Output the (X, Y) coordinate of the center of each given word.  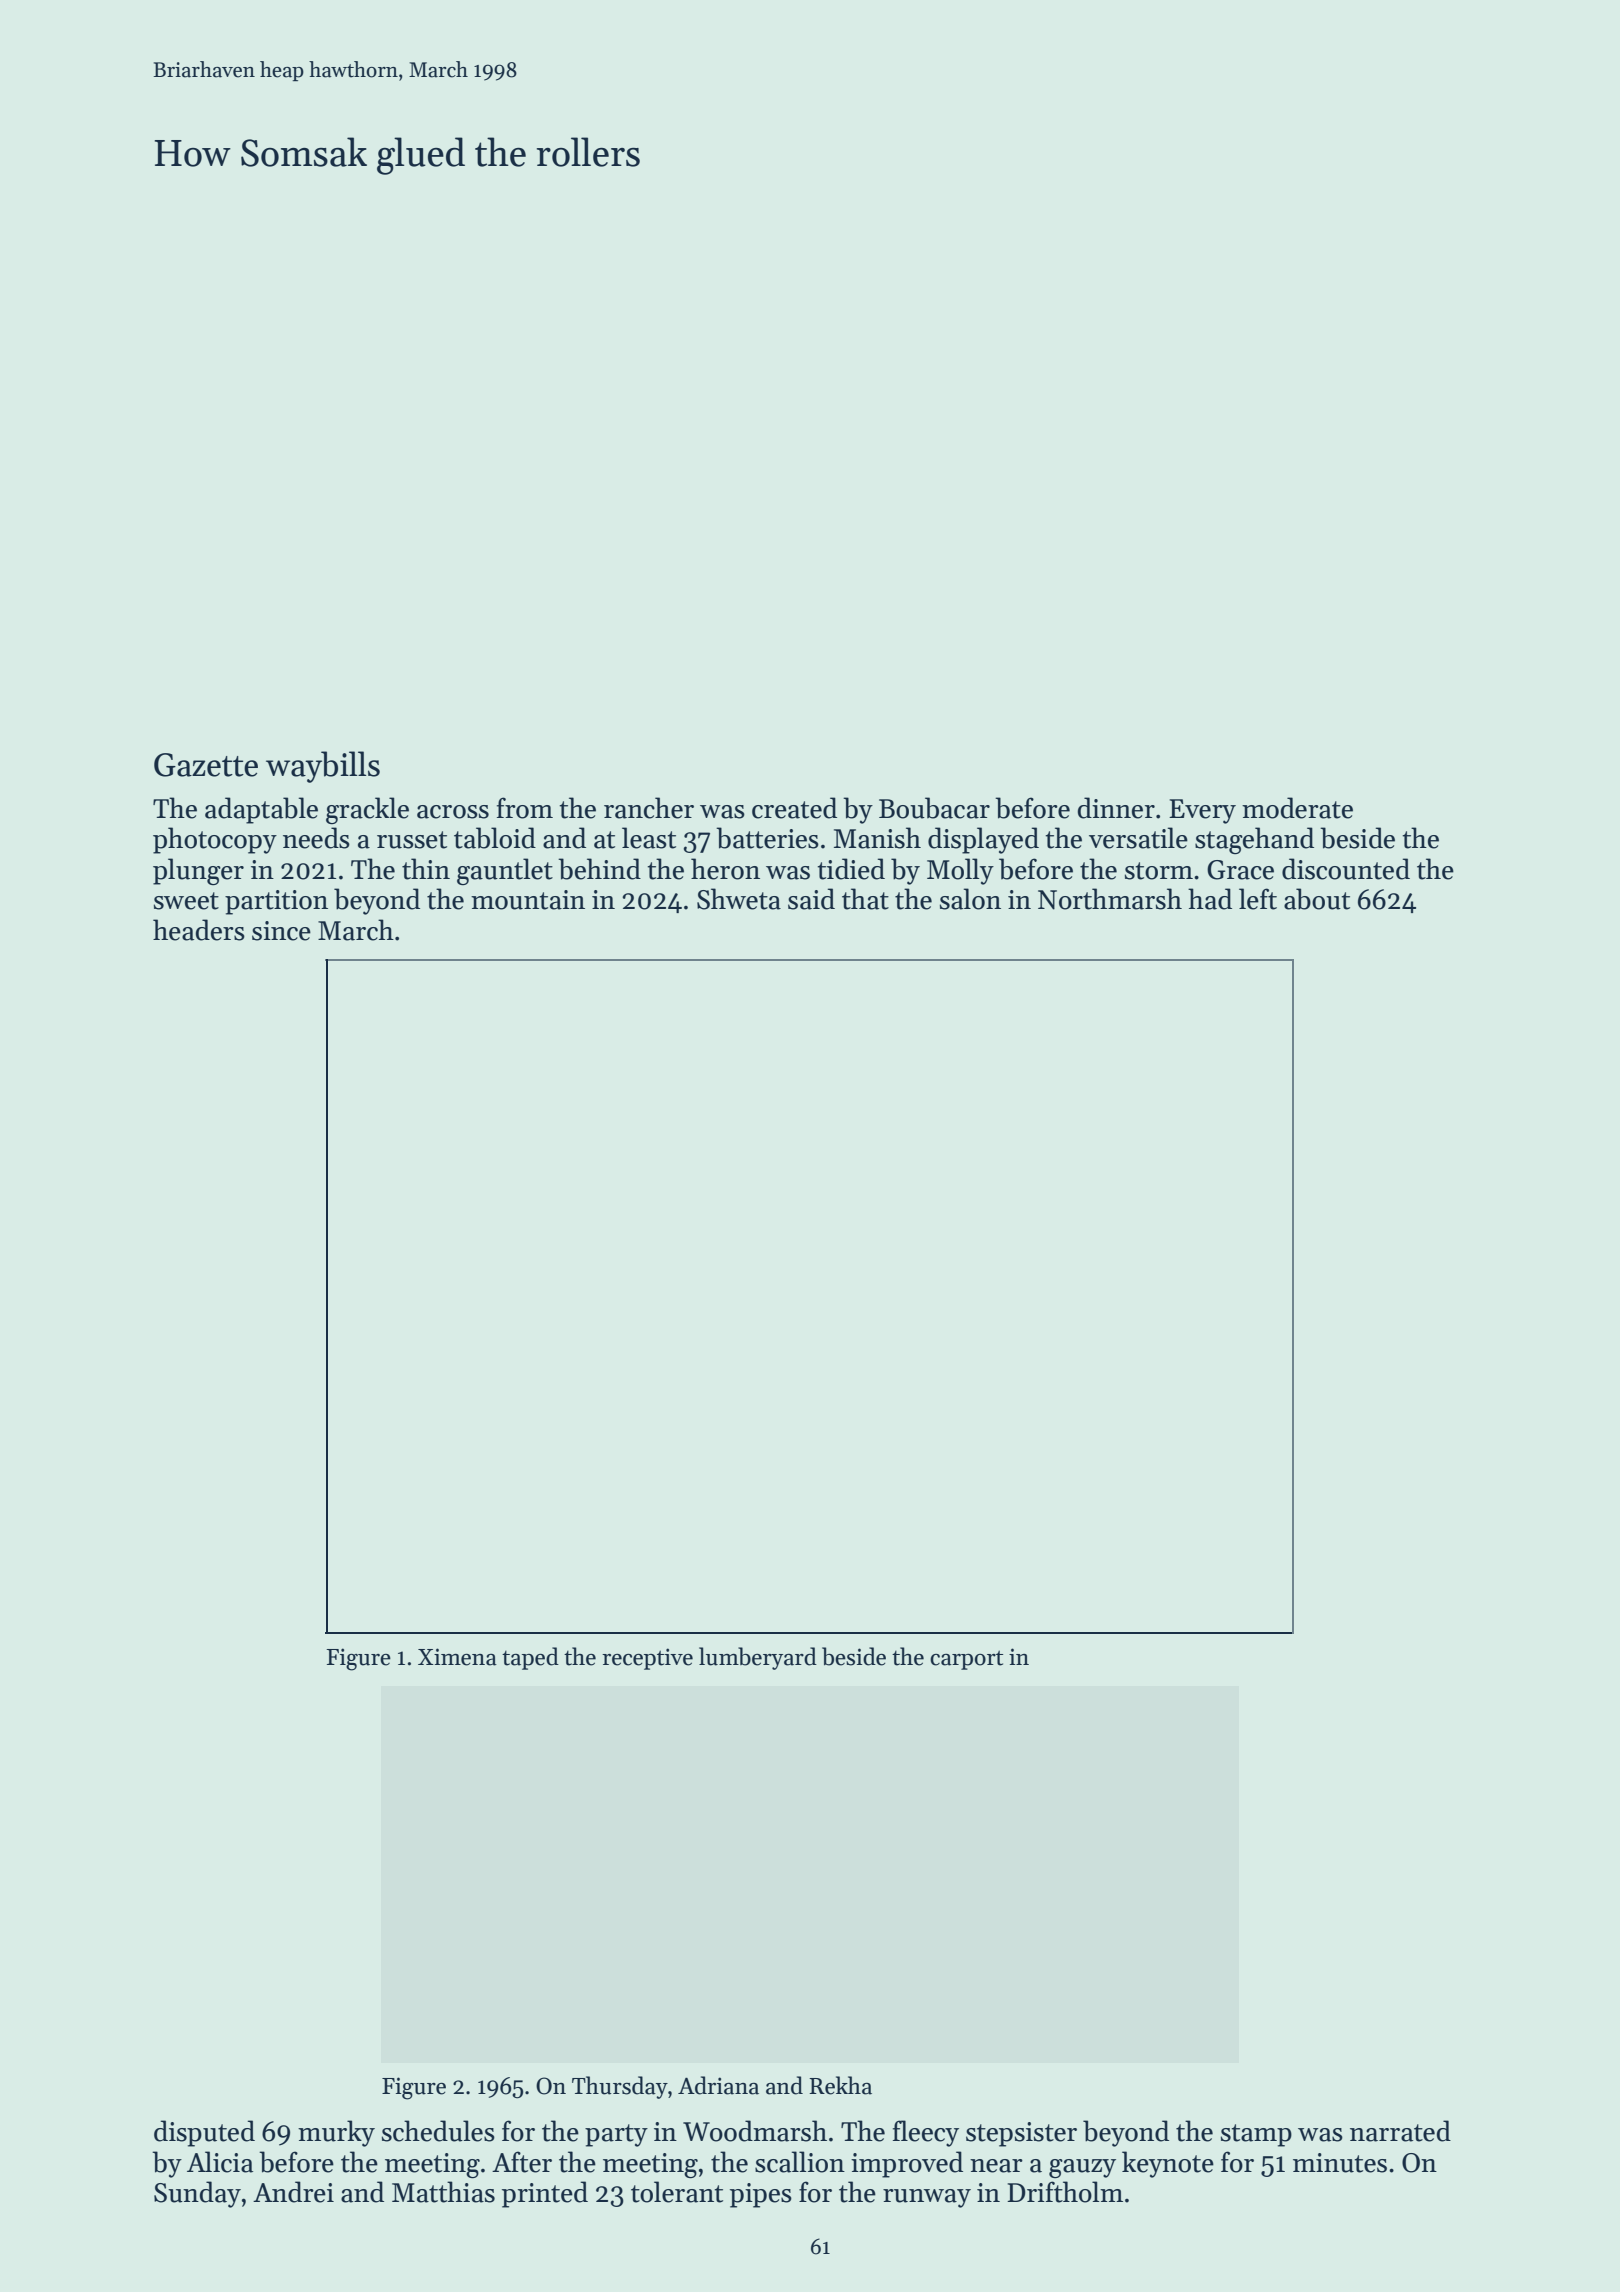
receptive (647, 1659)
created (794, 808)
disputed (204, 2133)
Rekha (840, 2085)
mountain (528, 900)
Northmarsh (1110, 899)
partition (276, 902)
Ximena (457, 1657)
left (1258, 899)
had (1210, 899)
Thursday (620, 2087)
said (811, 899)
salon (970, 899)
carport (966, 1660)
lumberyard (758, 1658)
